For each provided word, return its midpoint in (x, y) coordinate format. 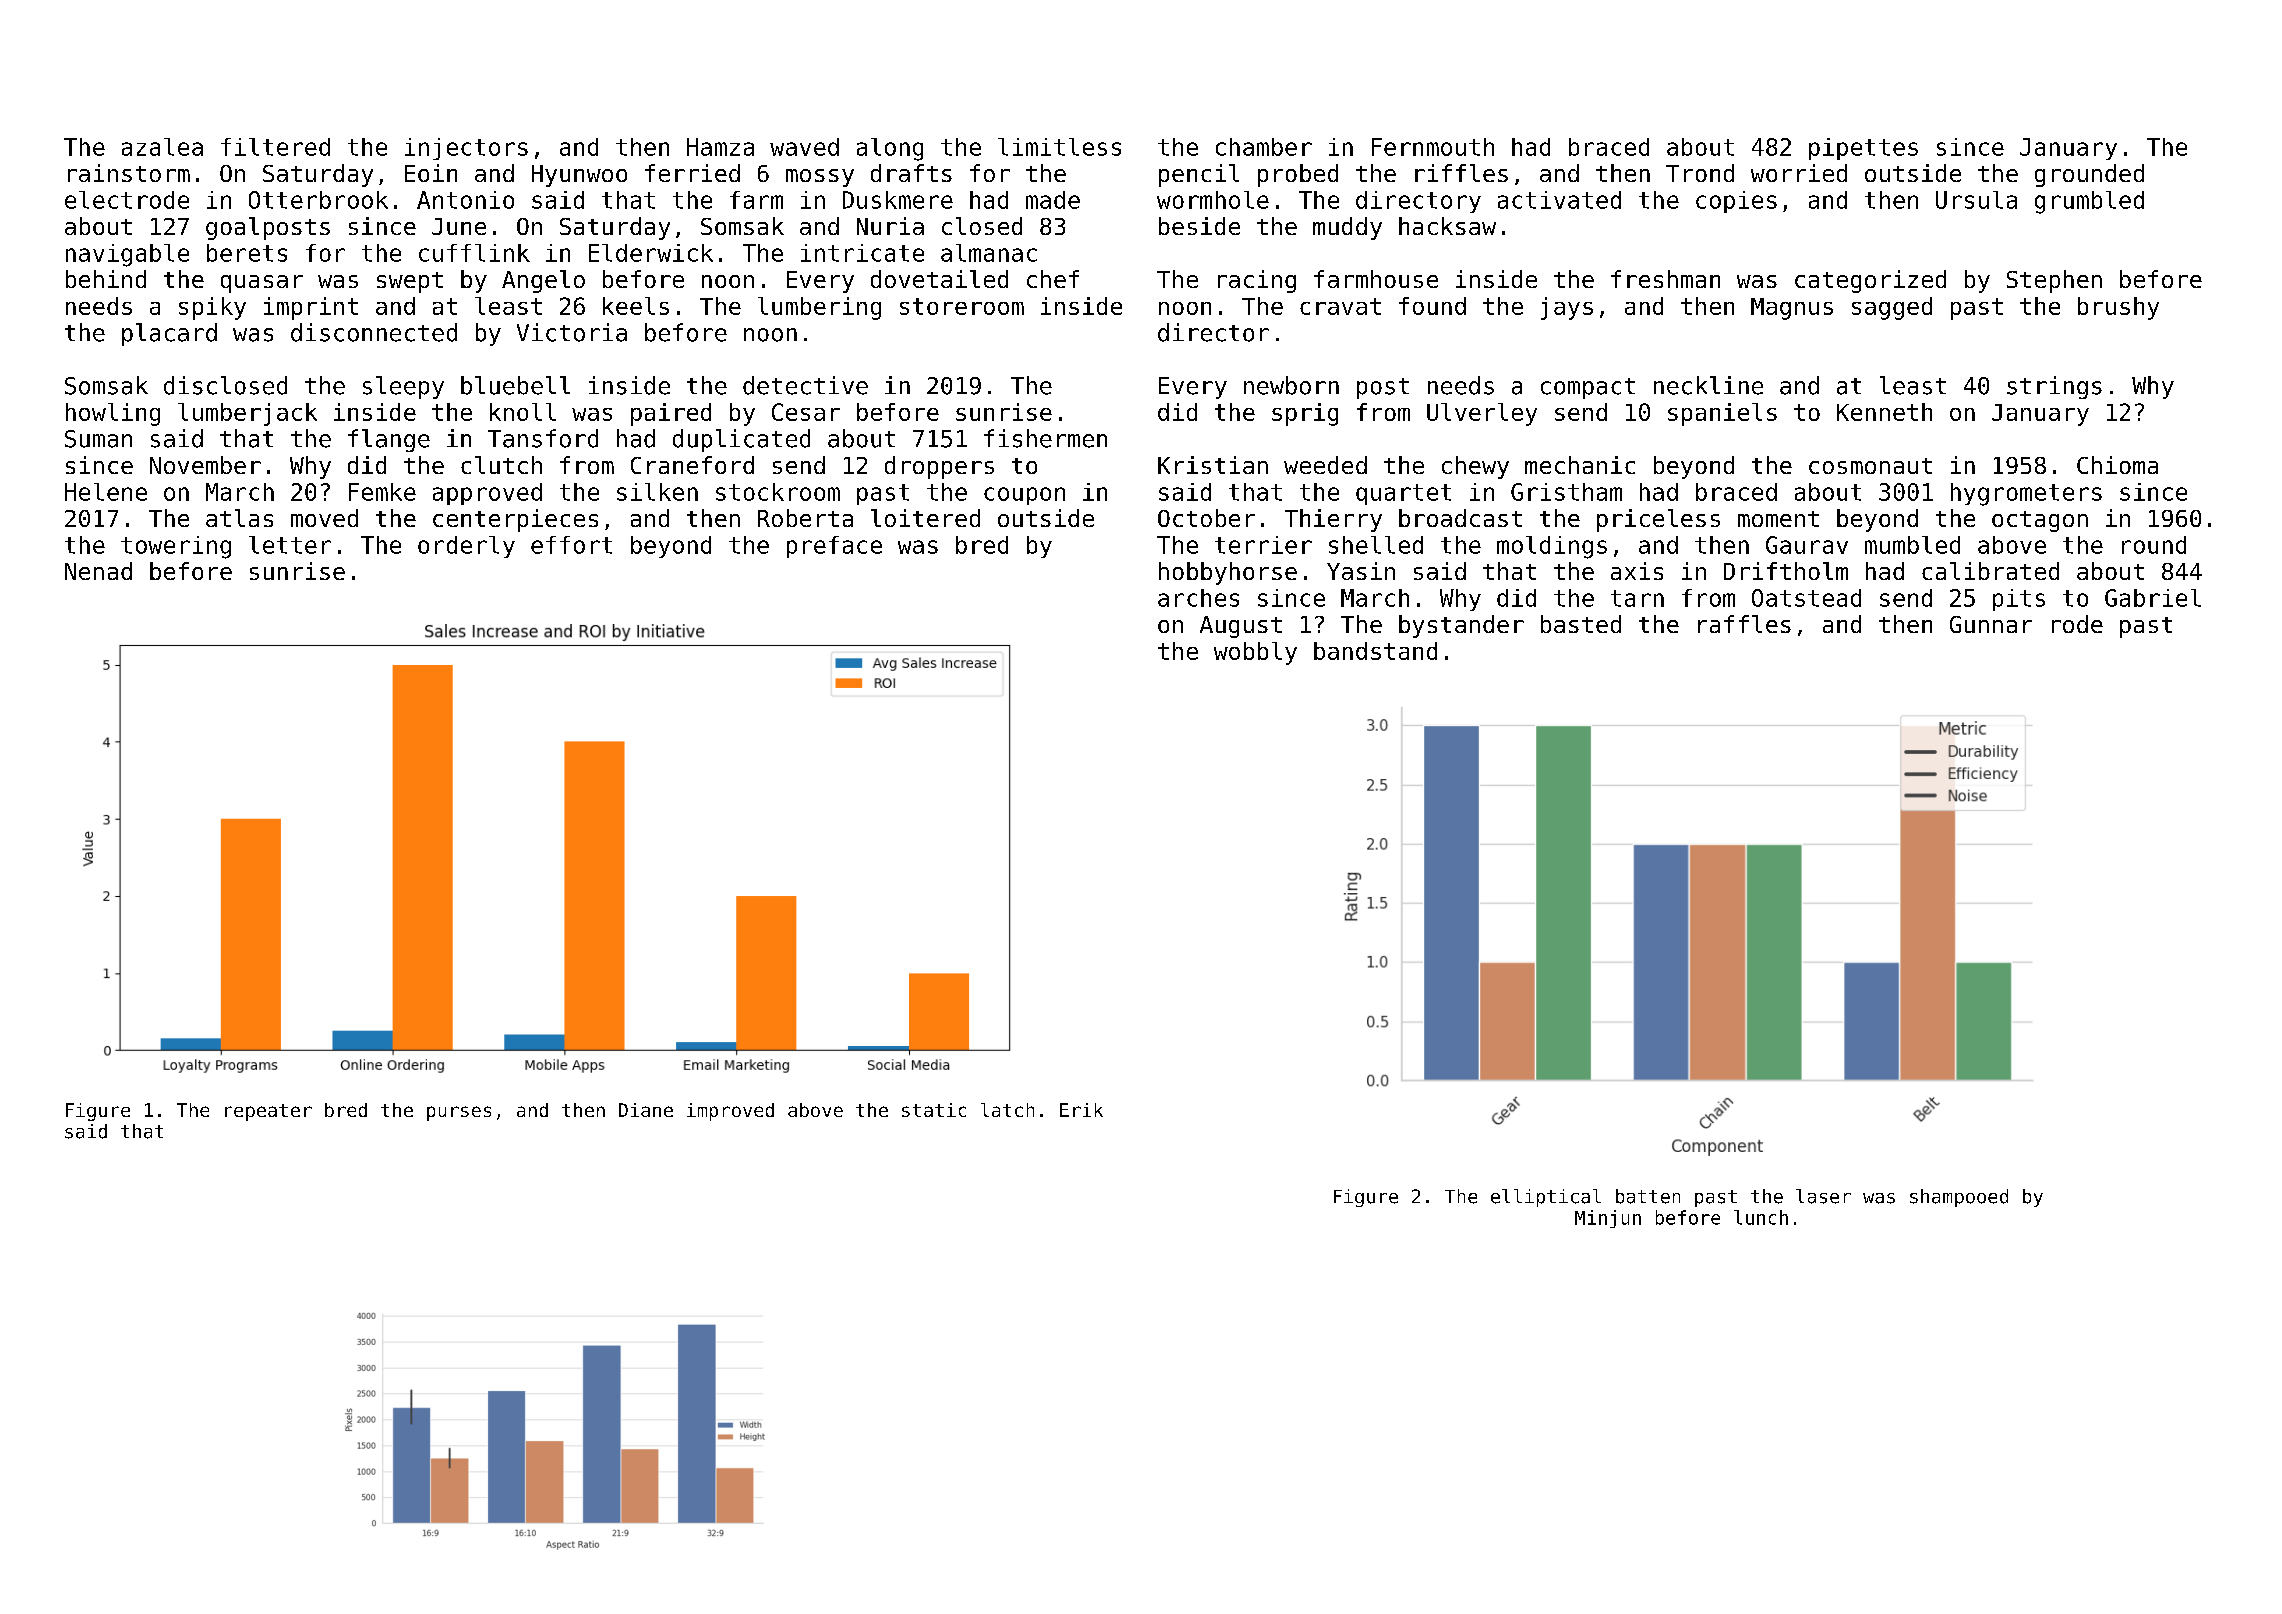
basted (1581, 624)
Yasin (1361, 571)
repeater (268, 1112)
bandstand (1375, 651)
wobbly (1255, 653)
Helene (106, 492)
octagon (2040, 521)
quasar (262, 284)
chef (1053, 279)
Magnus (1792, 309)
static (934, 1110)
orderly (466, 547)
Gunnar (1991, 624)
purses (459, 1113)
